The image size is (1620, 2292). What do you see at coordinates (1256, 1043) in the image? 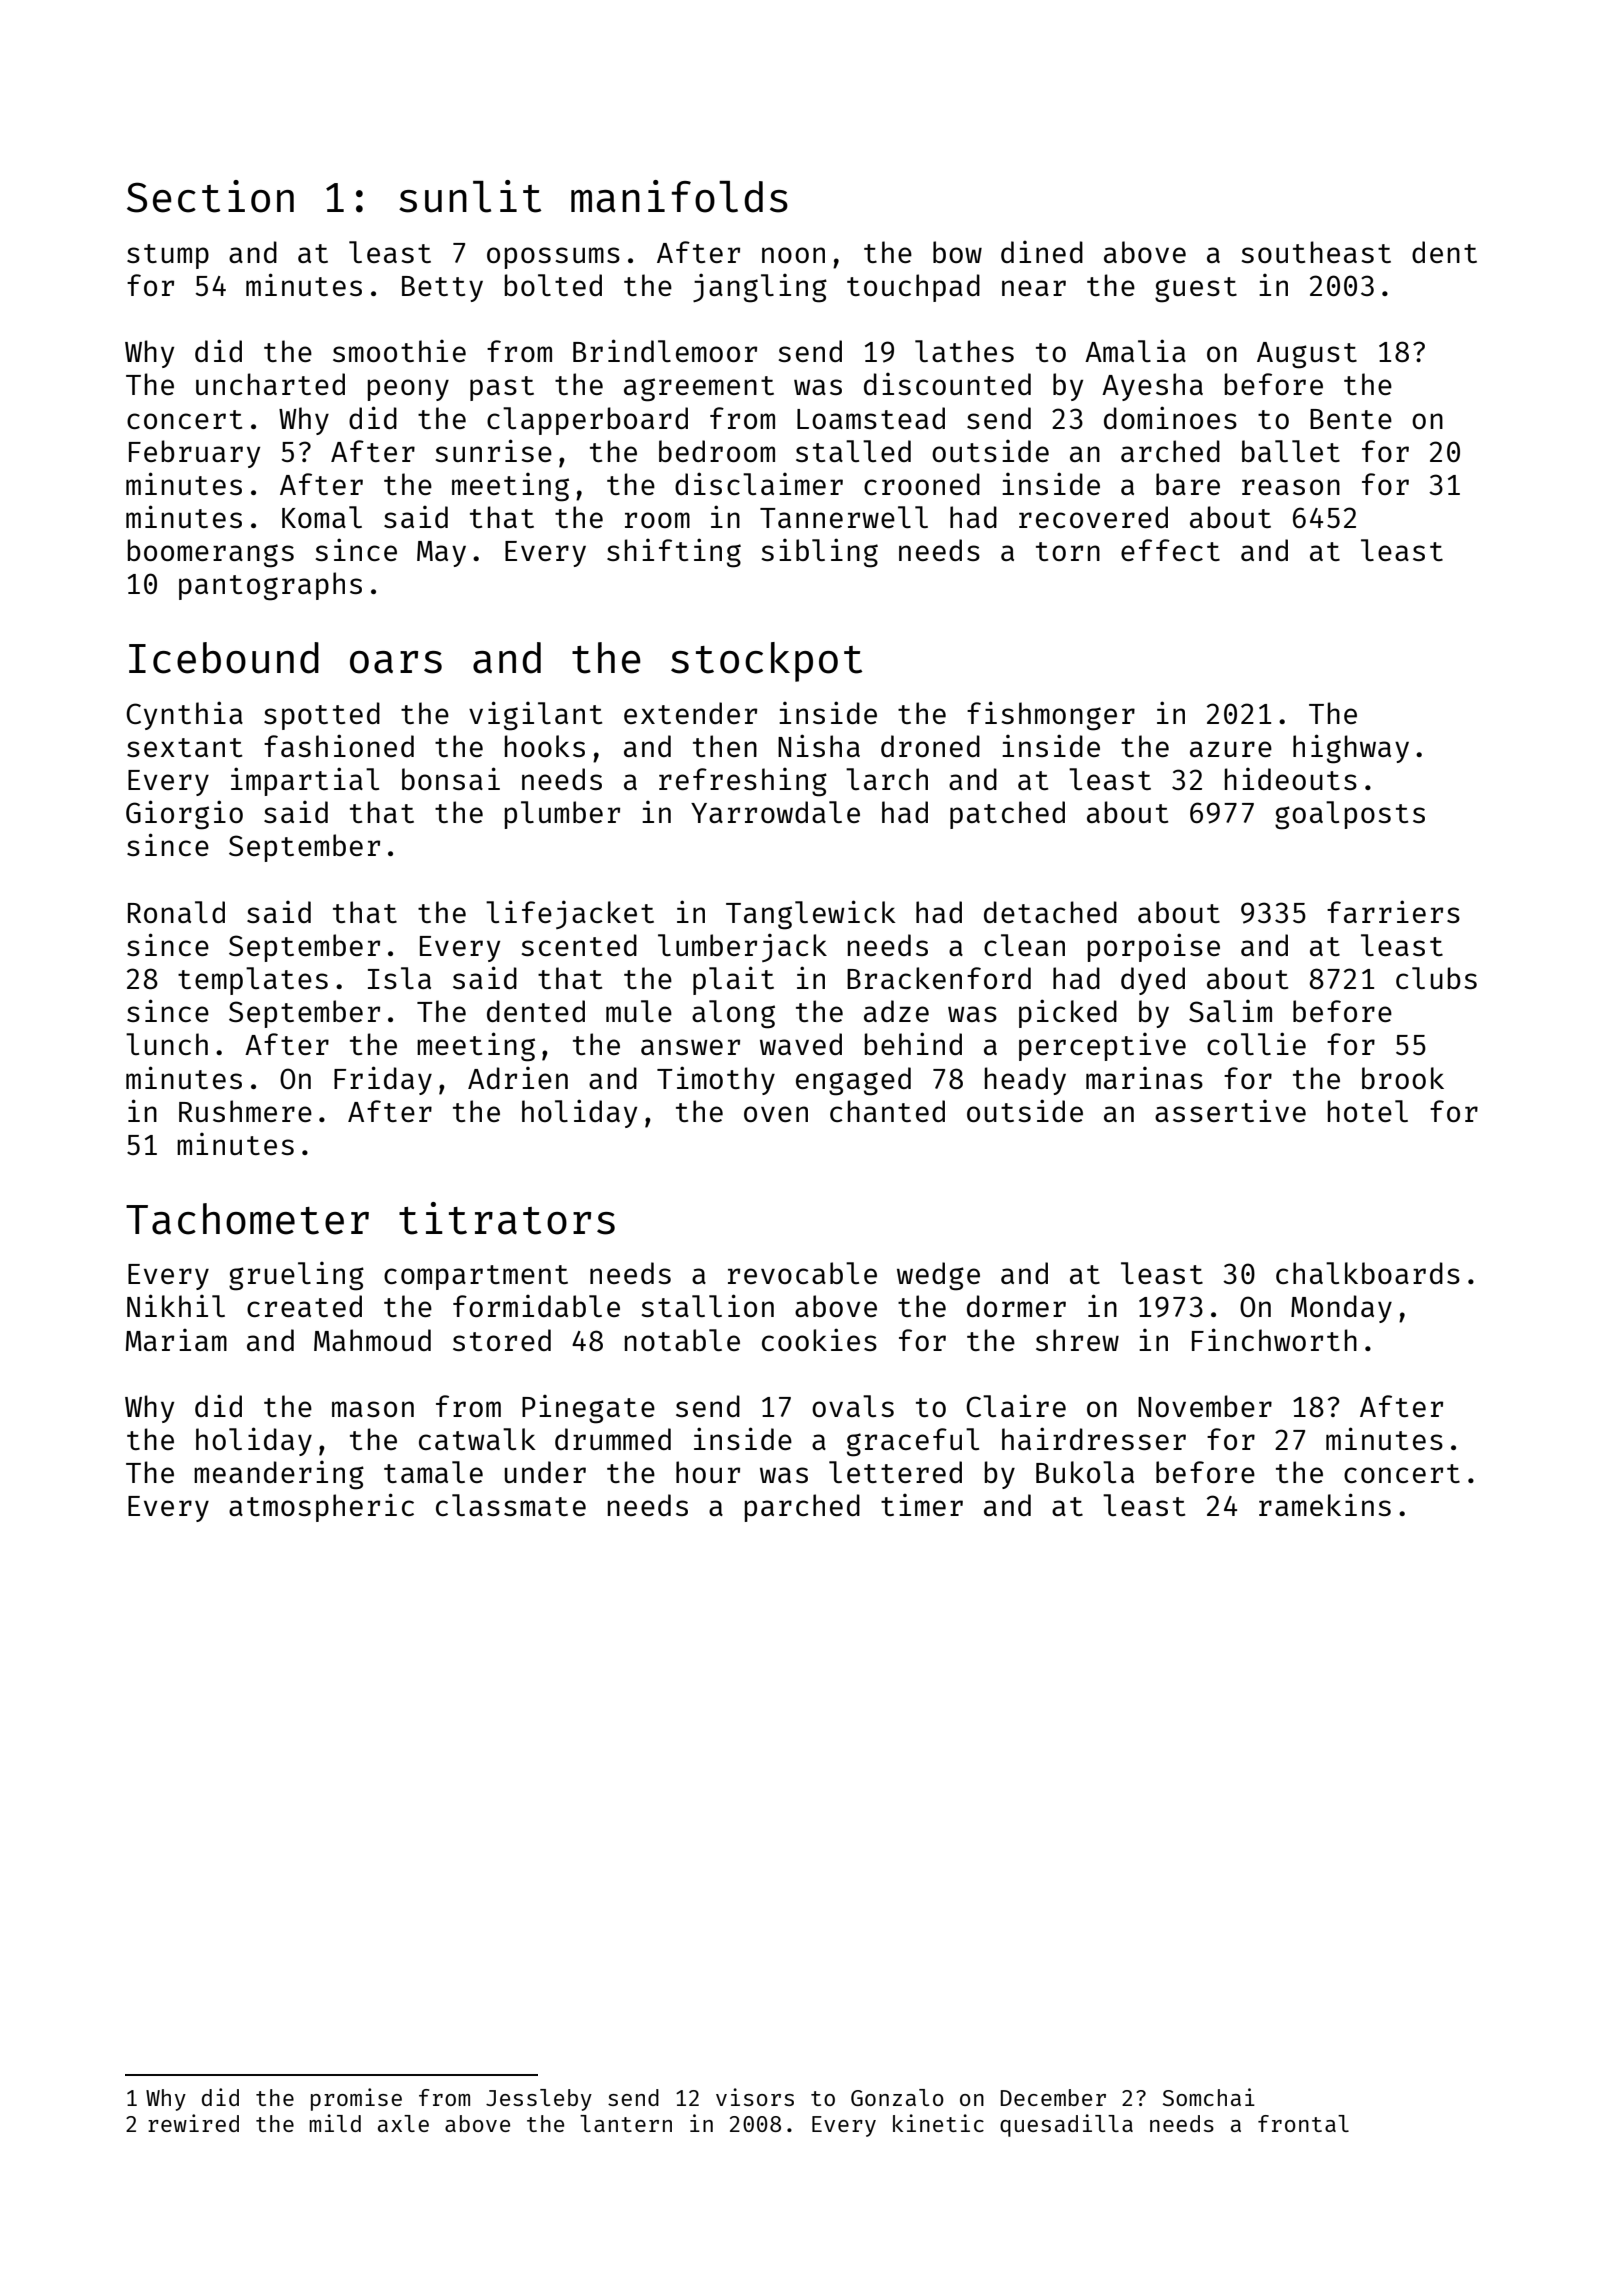
I see `collie` at bounding box center [1256, 1043].
